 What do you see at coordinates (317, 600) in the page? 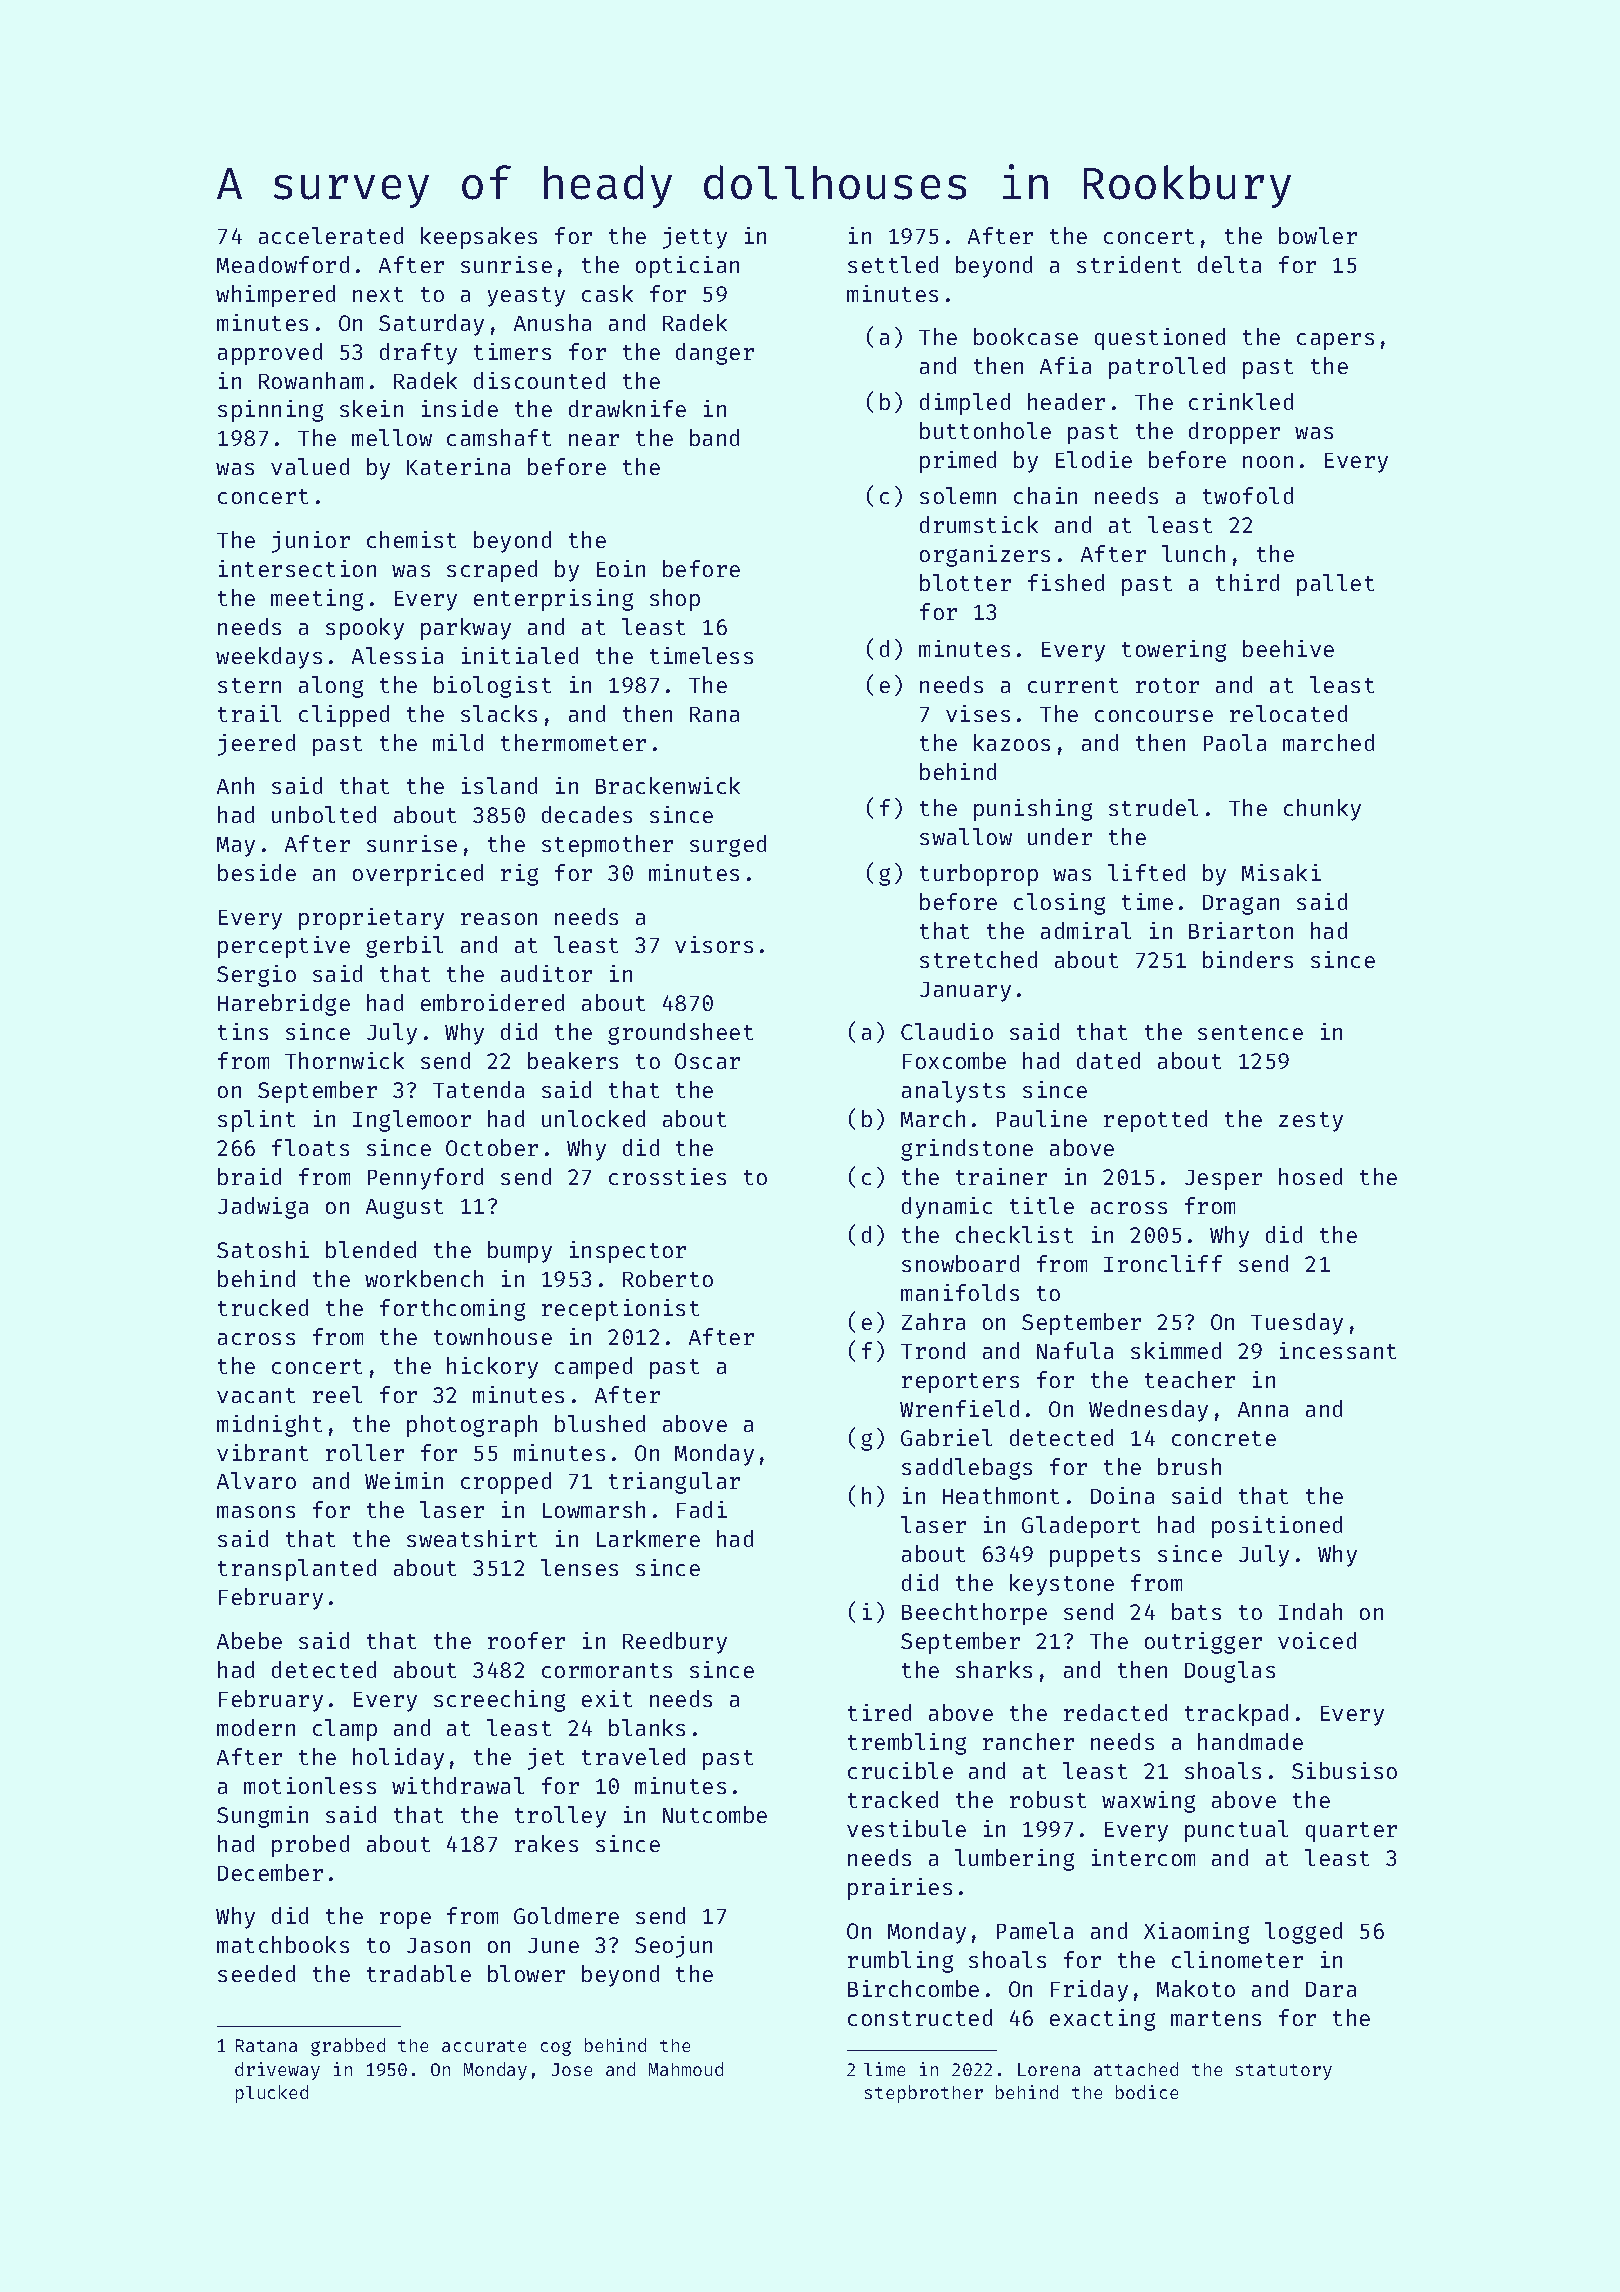
I see `meeting` at bounding box center [317, 600].
